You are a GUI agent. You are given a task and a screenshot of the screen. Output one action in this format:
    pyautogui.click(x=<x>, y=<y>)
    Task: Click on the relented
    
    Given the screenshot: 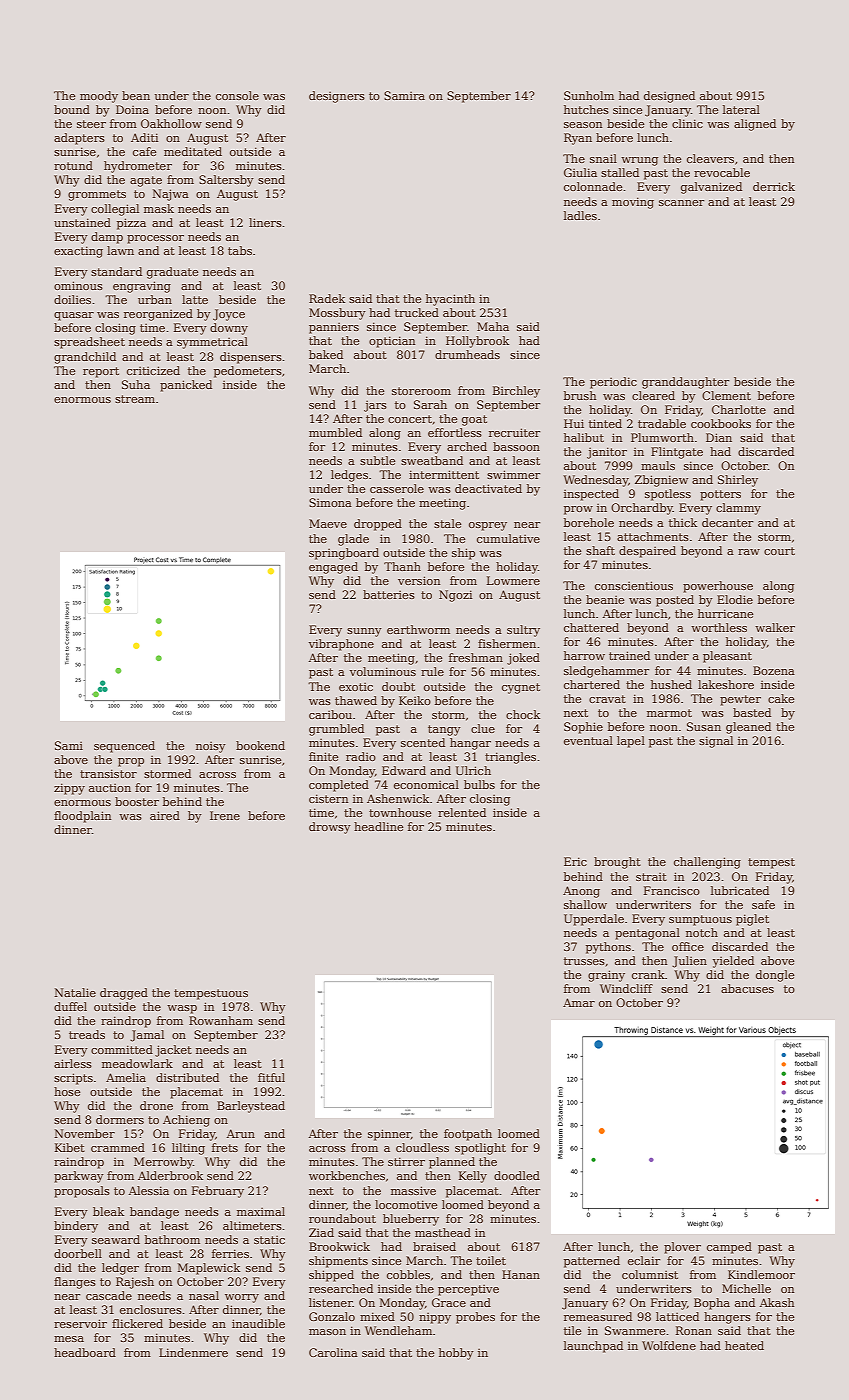 What is the action you would take?
    pyautogui.click(x=462, y=812)
